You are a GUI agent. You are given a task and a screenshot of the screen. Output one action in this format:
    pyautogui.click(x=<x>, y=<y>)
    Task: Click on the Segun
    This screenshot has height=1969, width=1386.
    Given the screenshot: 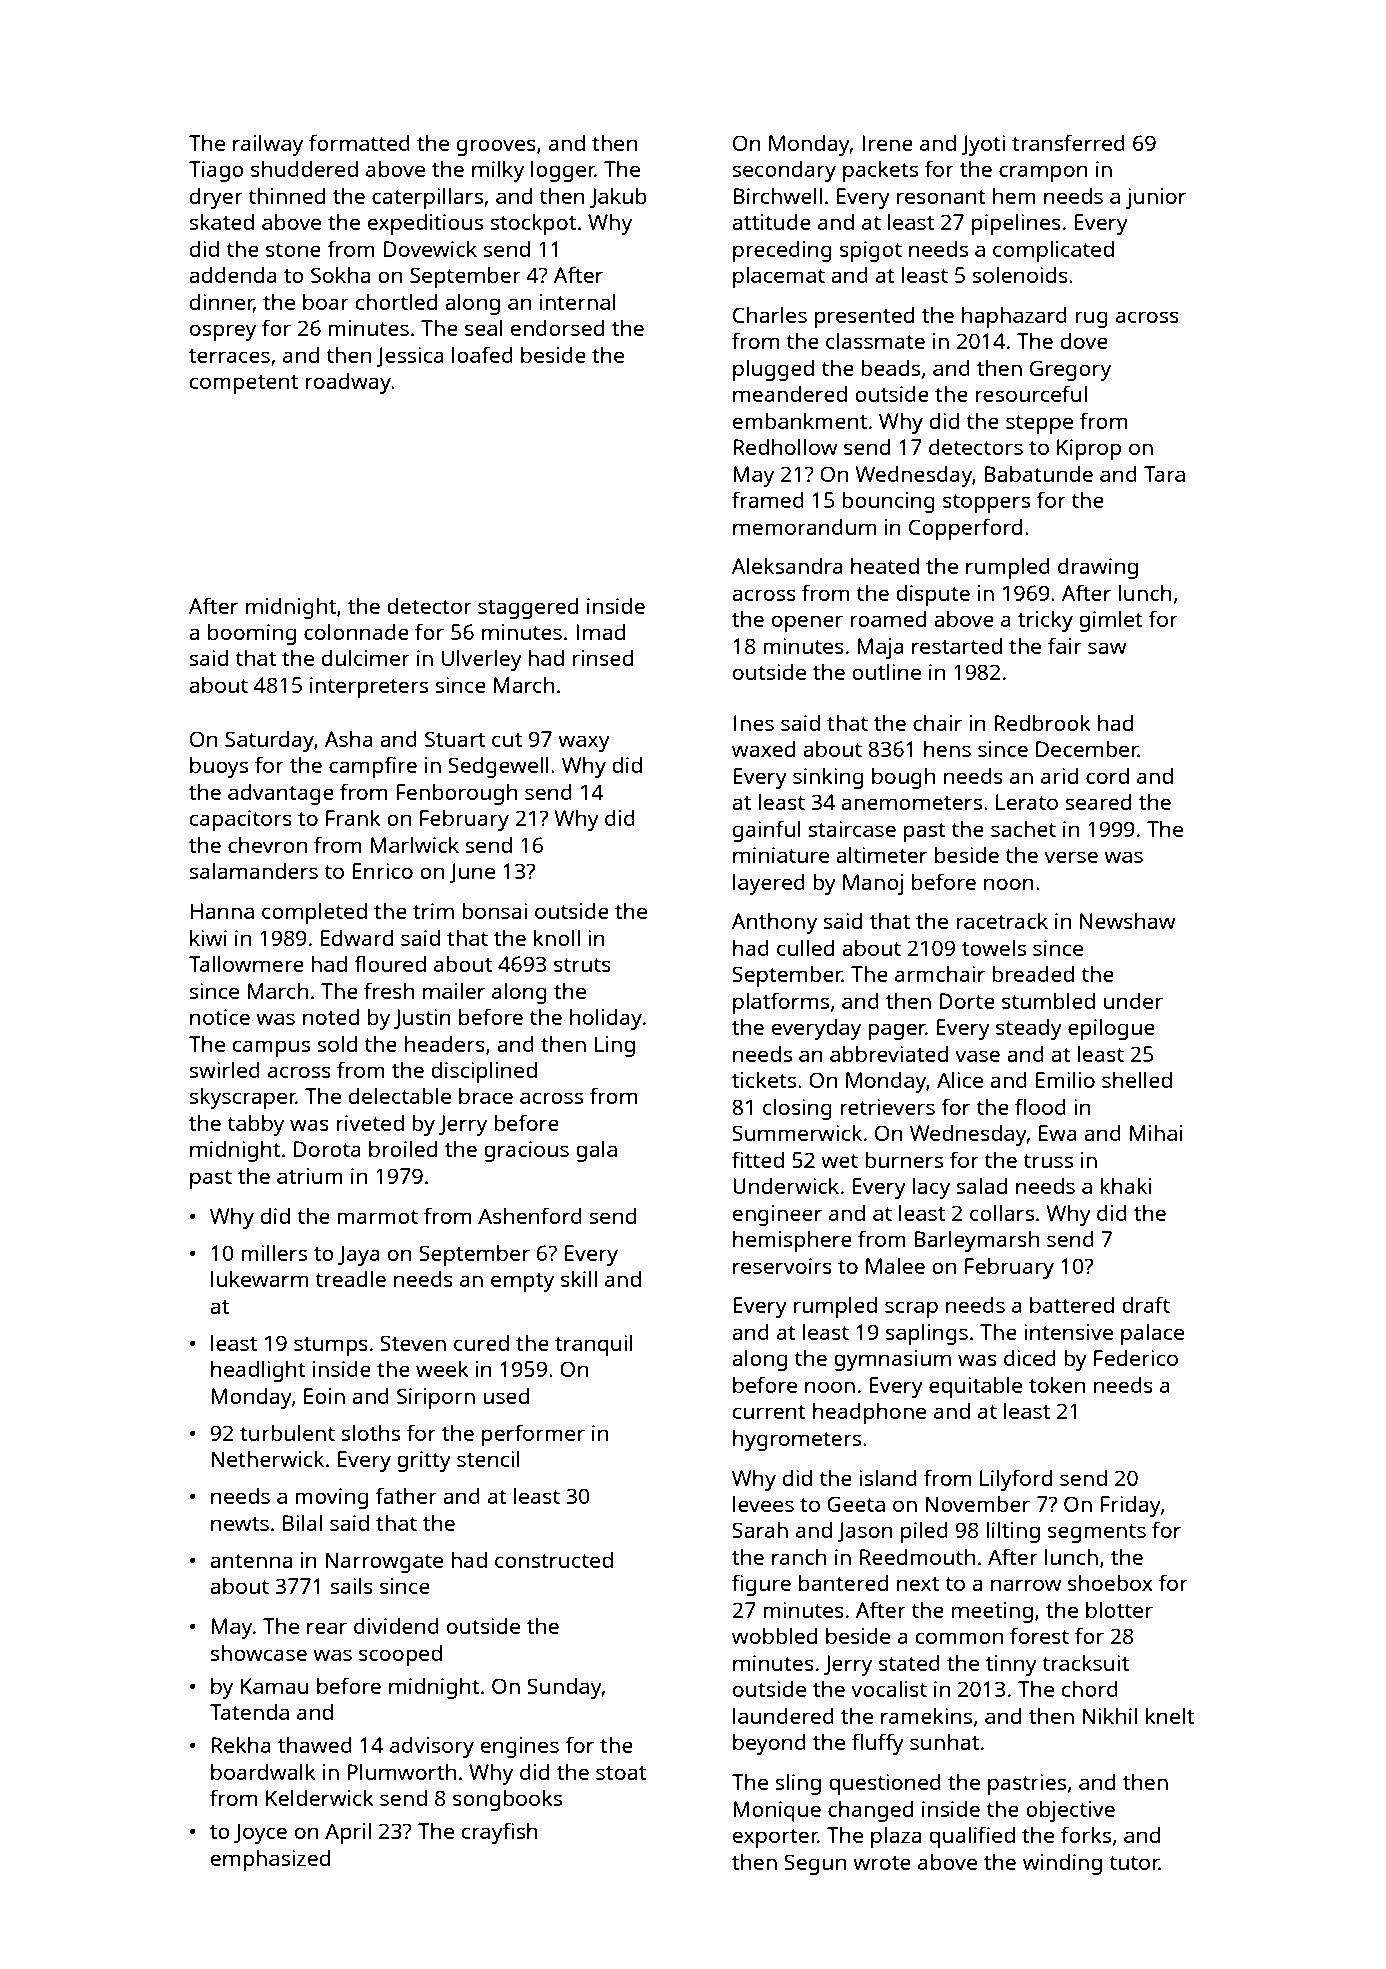 What is the action you would take?
    pyautogui.click(x=815, y=1864)
